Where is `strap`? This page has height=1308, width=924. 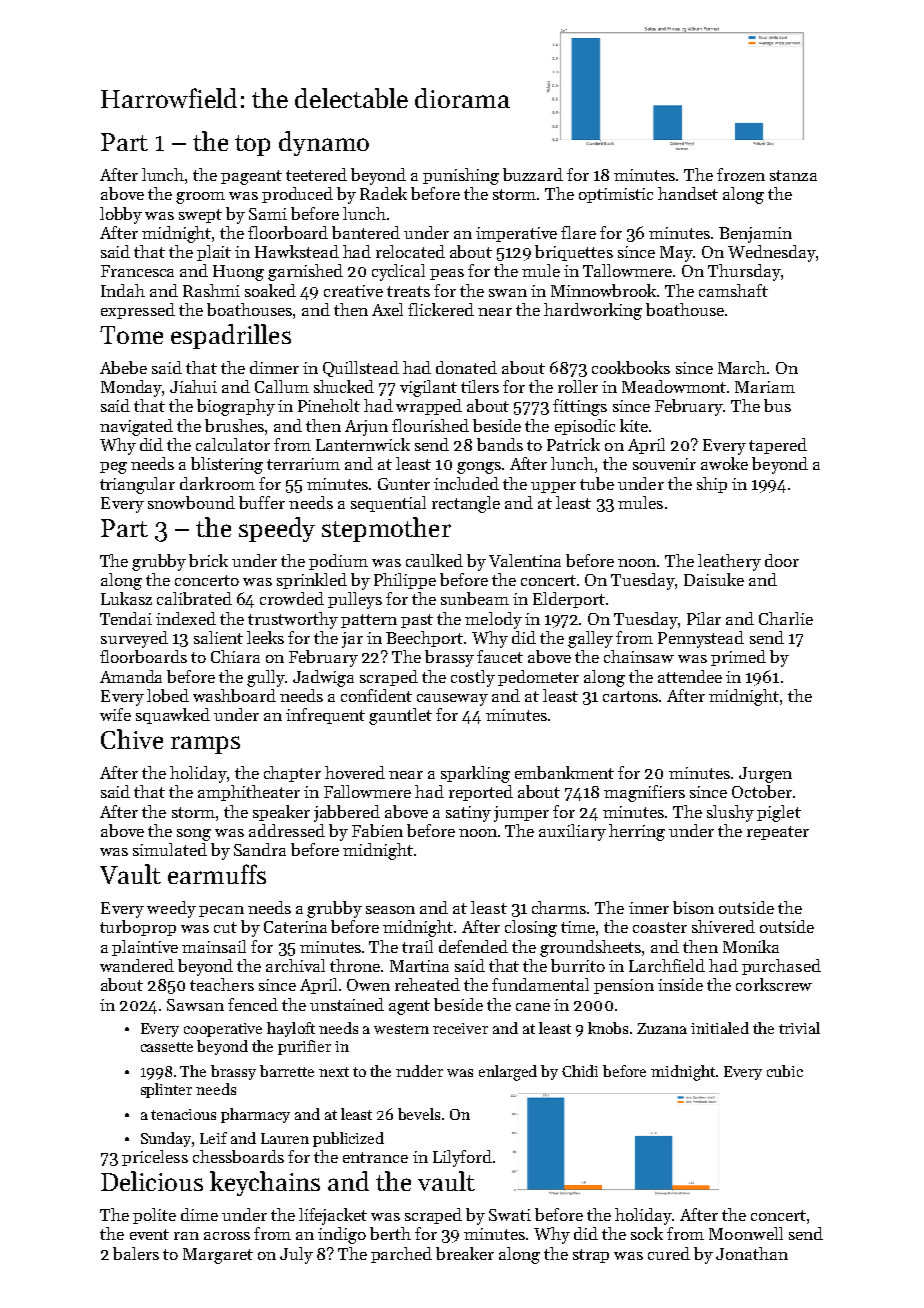 strap is located at coordinates (591, 1256).
